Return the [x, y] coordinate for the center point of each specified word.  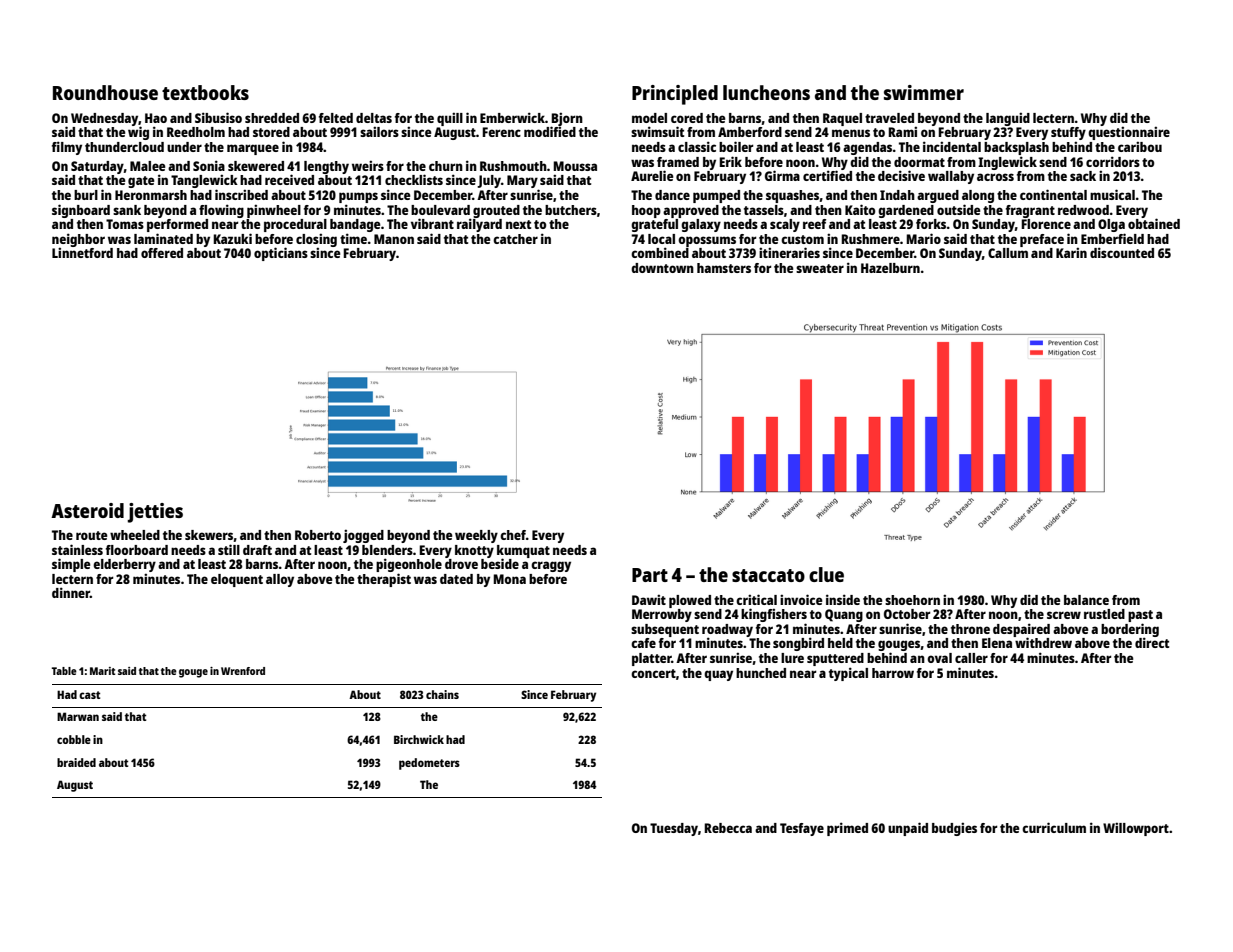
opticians [281, 254]
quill [450, 119]
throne [970, 629]
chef [513, 535]
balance [1086, 600]
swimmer [924, 92]
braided [76, 762]
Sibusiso [218, 117]
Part [650, 575]
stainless [77, 549]
